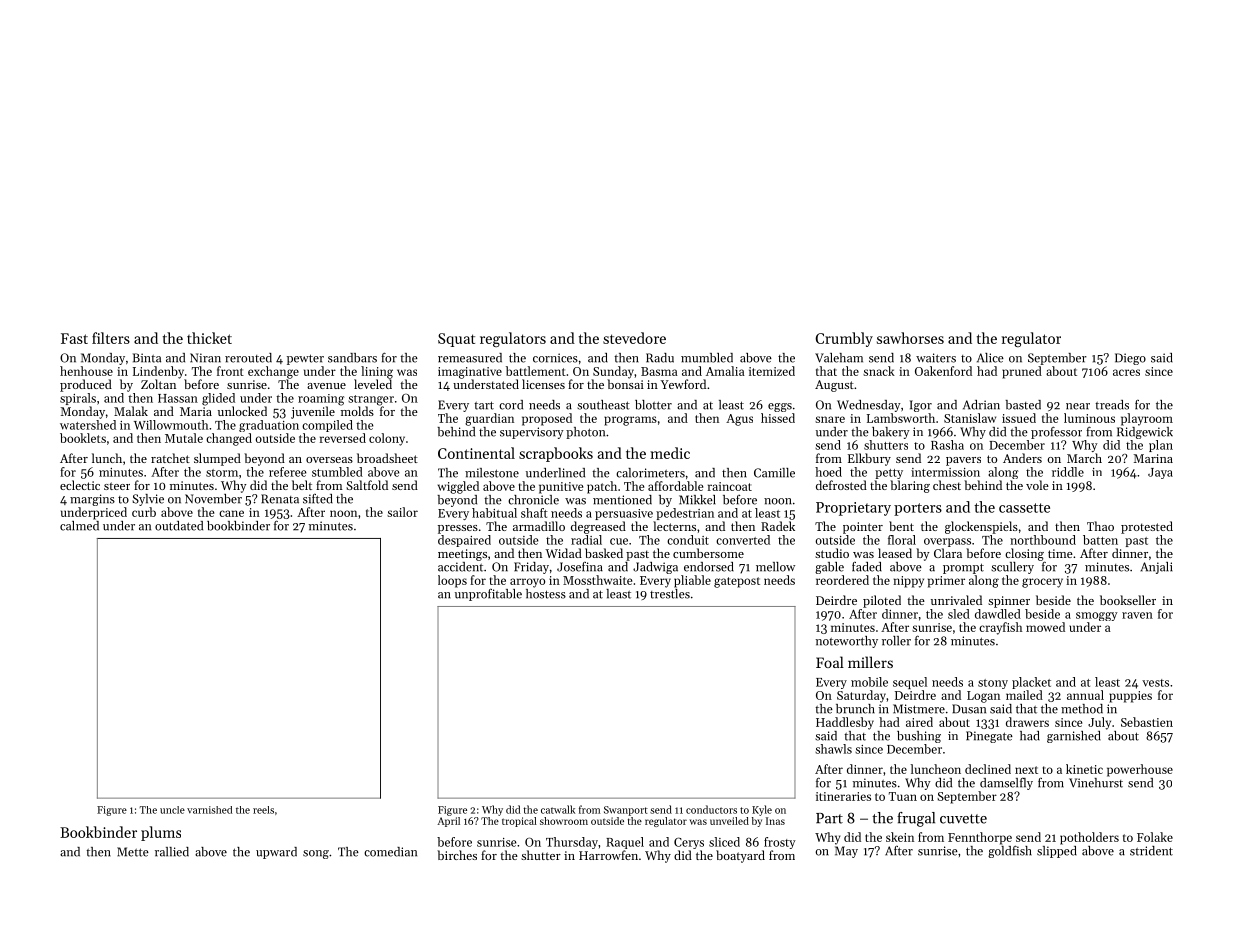  I want to click on treads, so click(1112, 405).
